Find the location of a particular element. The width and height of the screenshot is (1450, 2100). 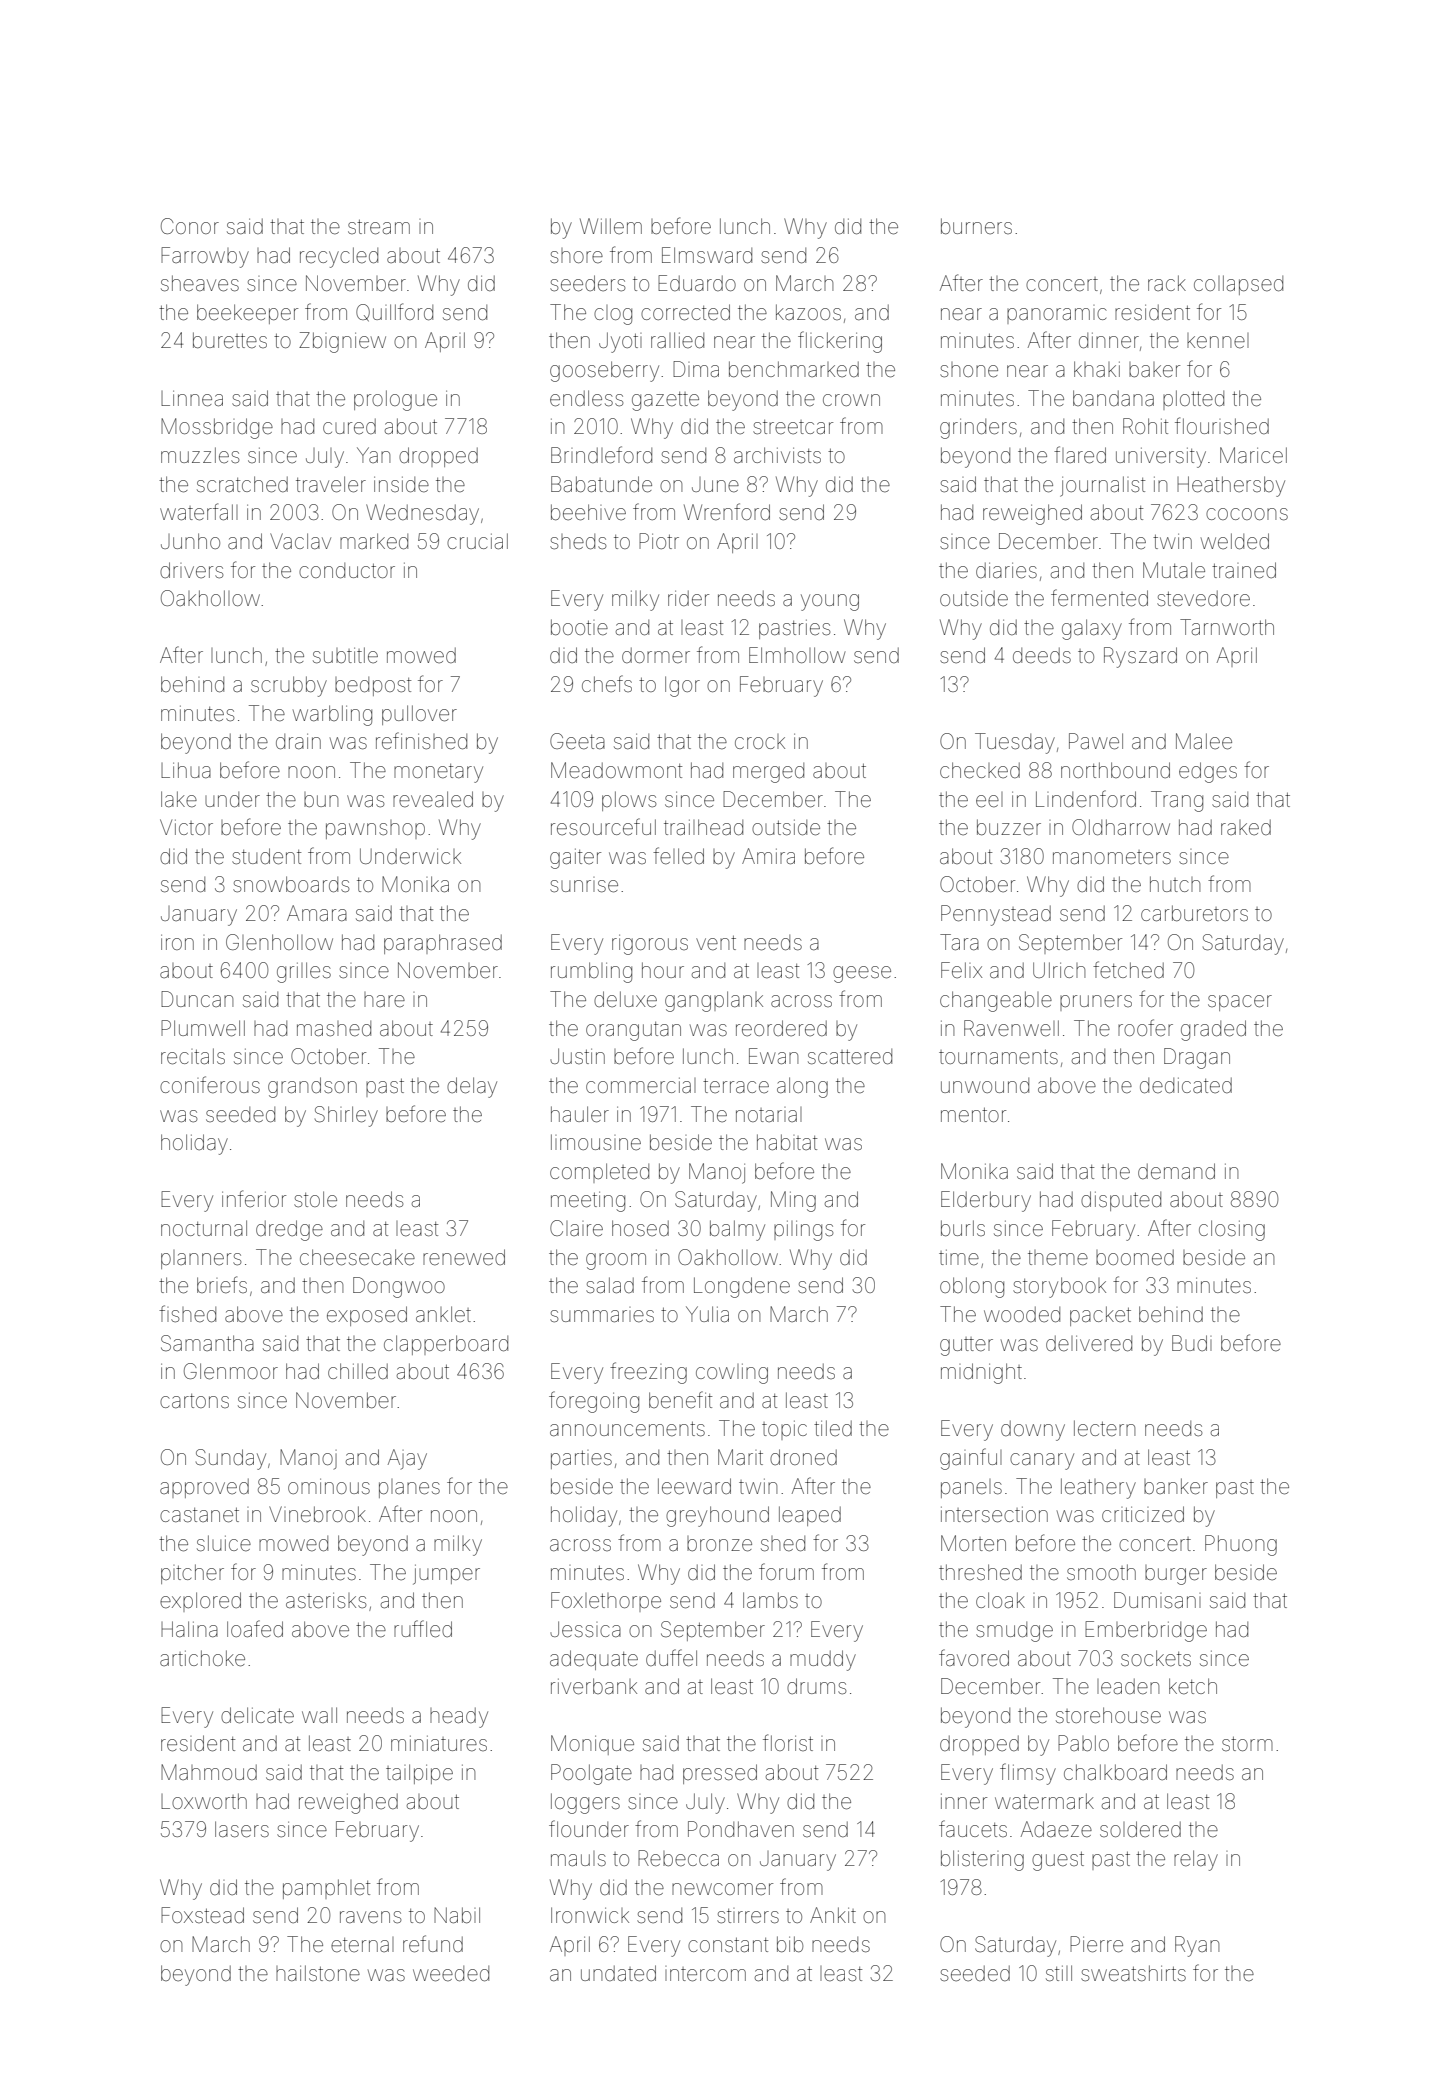

sluice is located at coordinates (224, 1543).
